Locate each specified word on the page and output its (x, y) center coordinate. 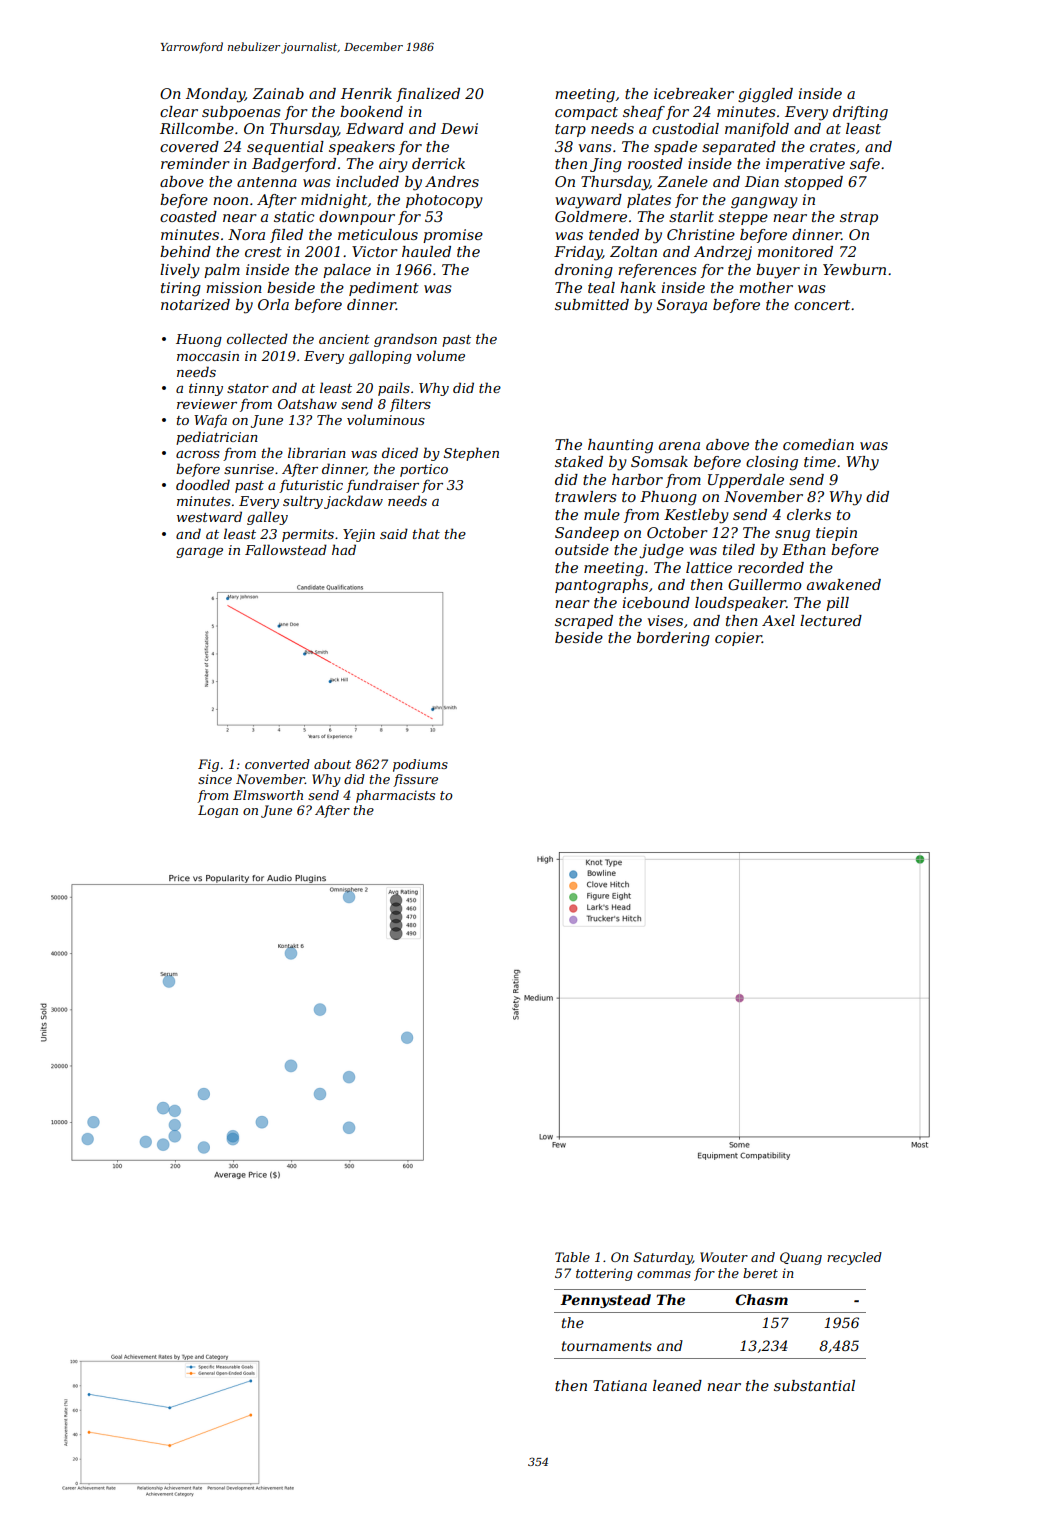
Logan (218, 811)
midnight (334, 201)
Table (572, 1257)
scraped (584, 622)
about (332, 764)
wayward (588, 201)
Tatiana (620, 1385)
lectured (831, 620)
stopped (813, 183)
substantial (814, 1385)
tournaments (607, 1346)
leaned (677, 1385)
